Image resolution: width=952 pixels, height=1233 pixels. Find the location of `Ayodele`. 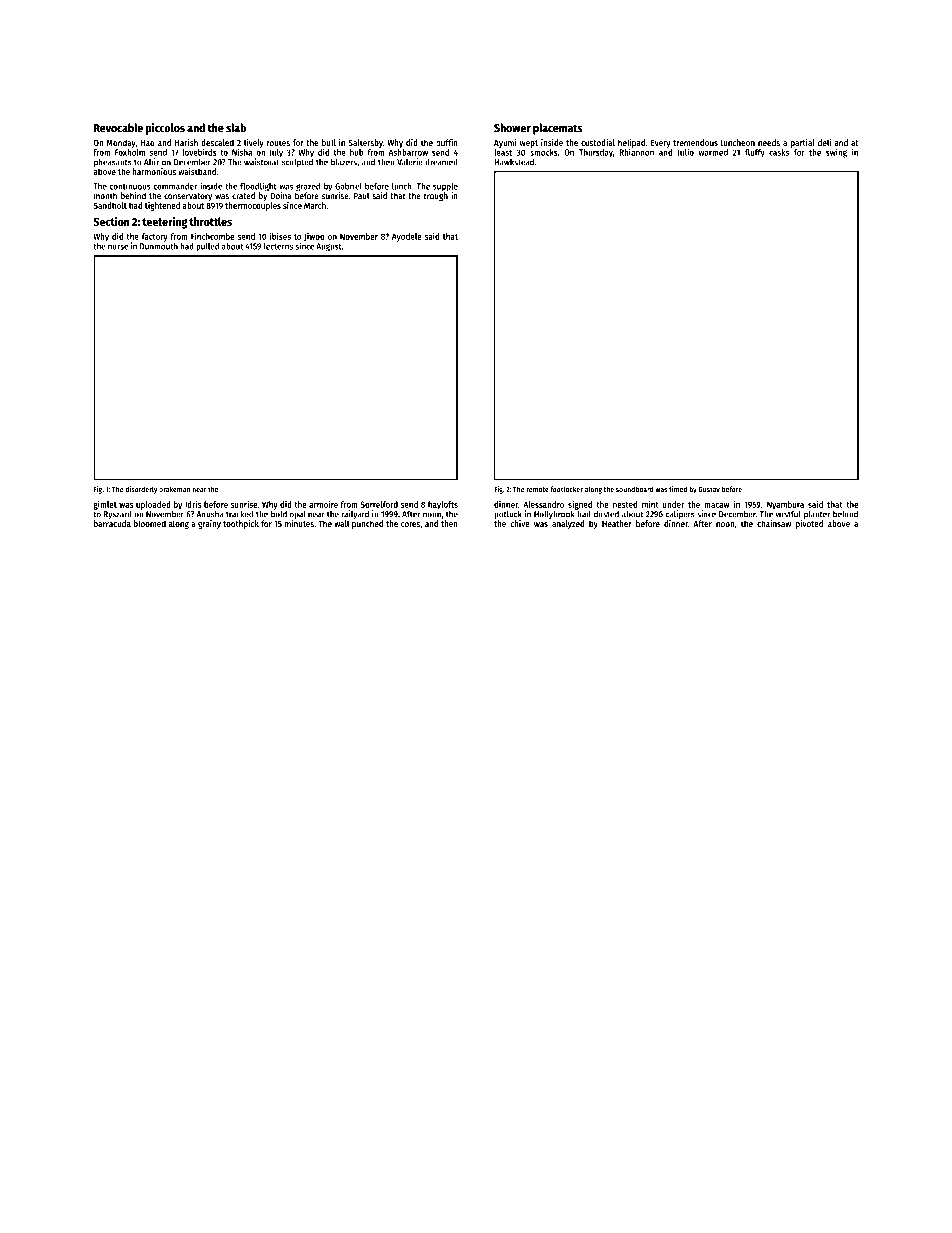

Ayodele is located at coordinates (407, 237).
